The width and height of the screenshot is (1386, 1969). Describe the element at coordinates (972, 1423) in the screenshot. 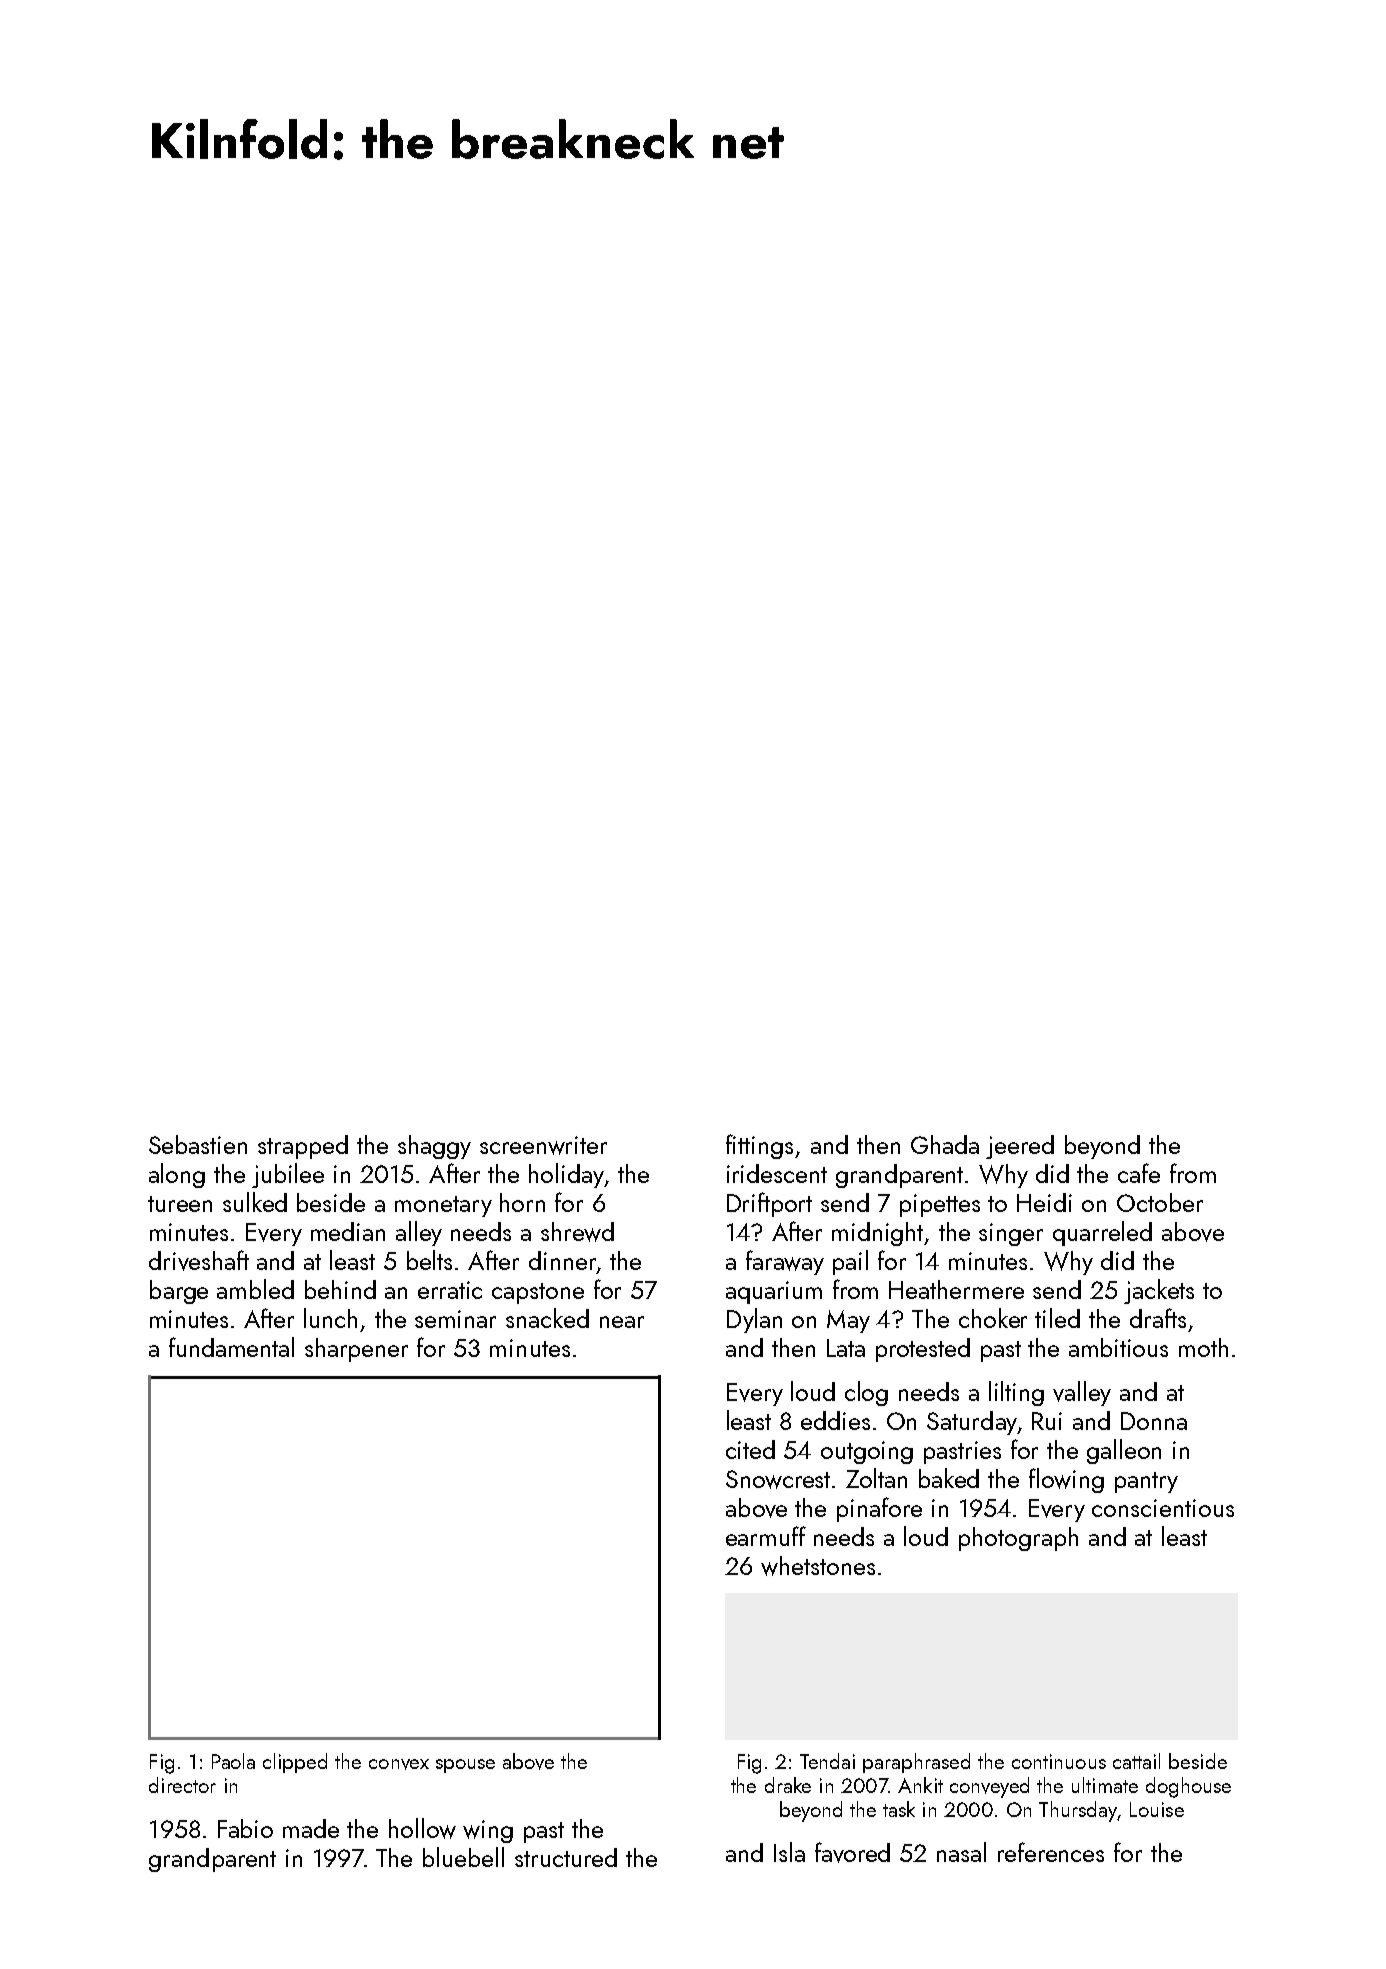

I see `Saturday` at that location.
